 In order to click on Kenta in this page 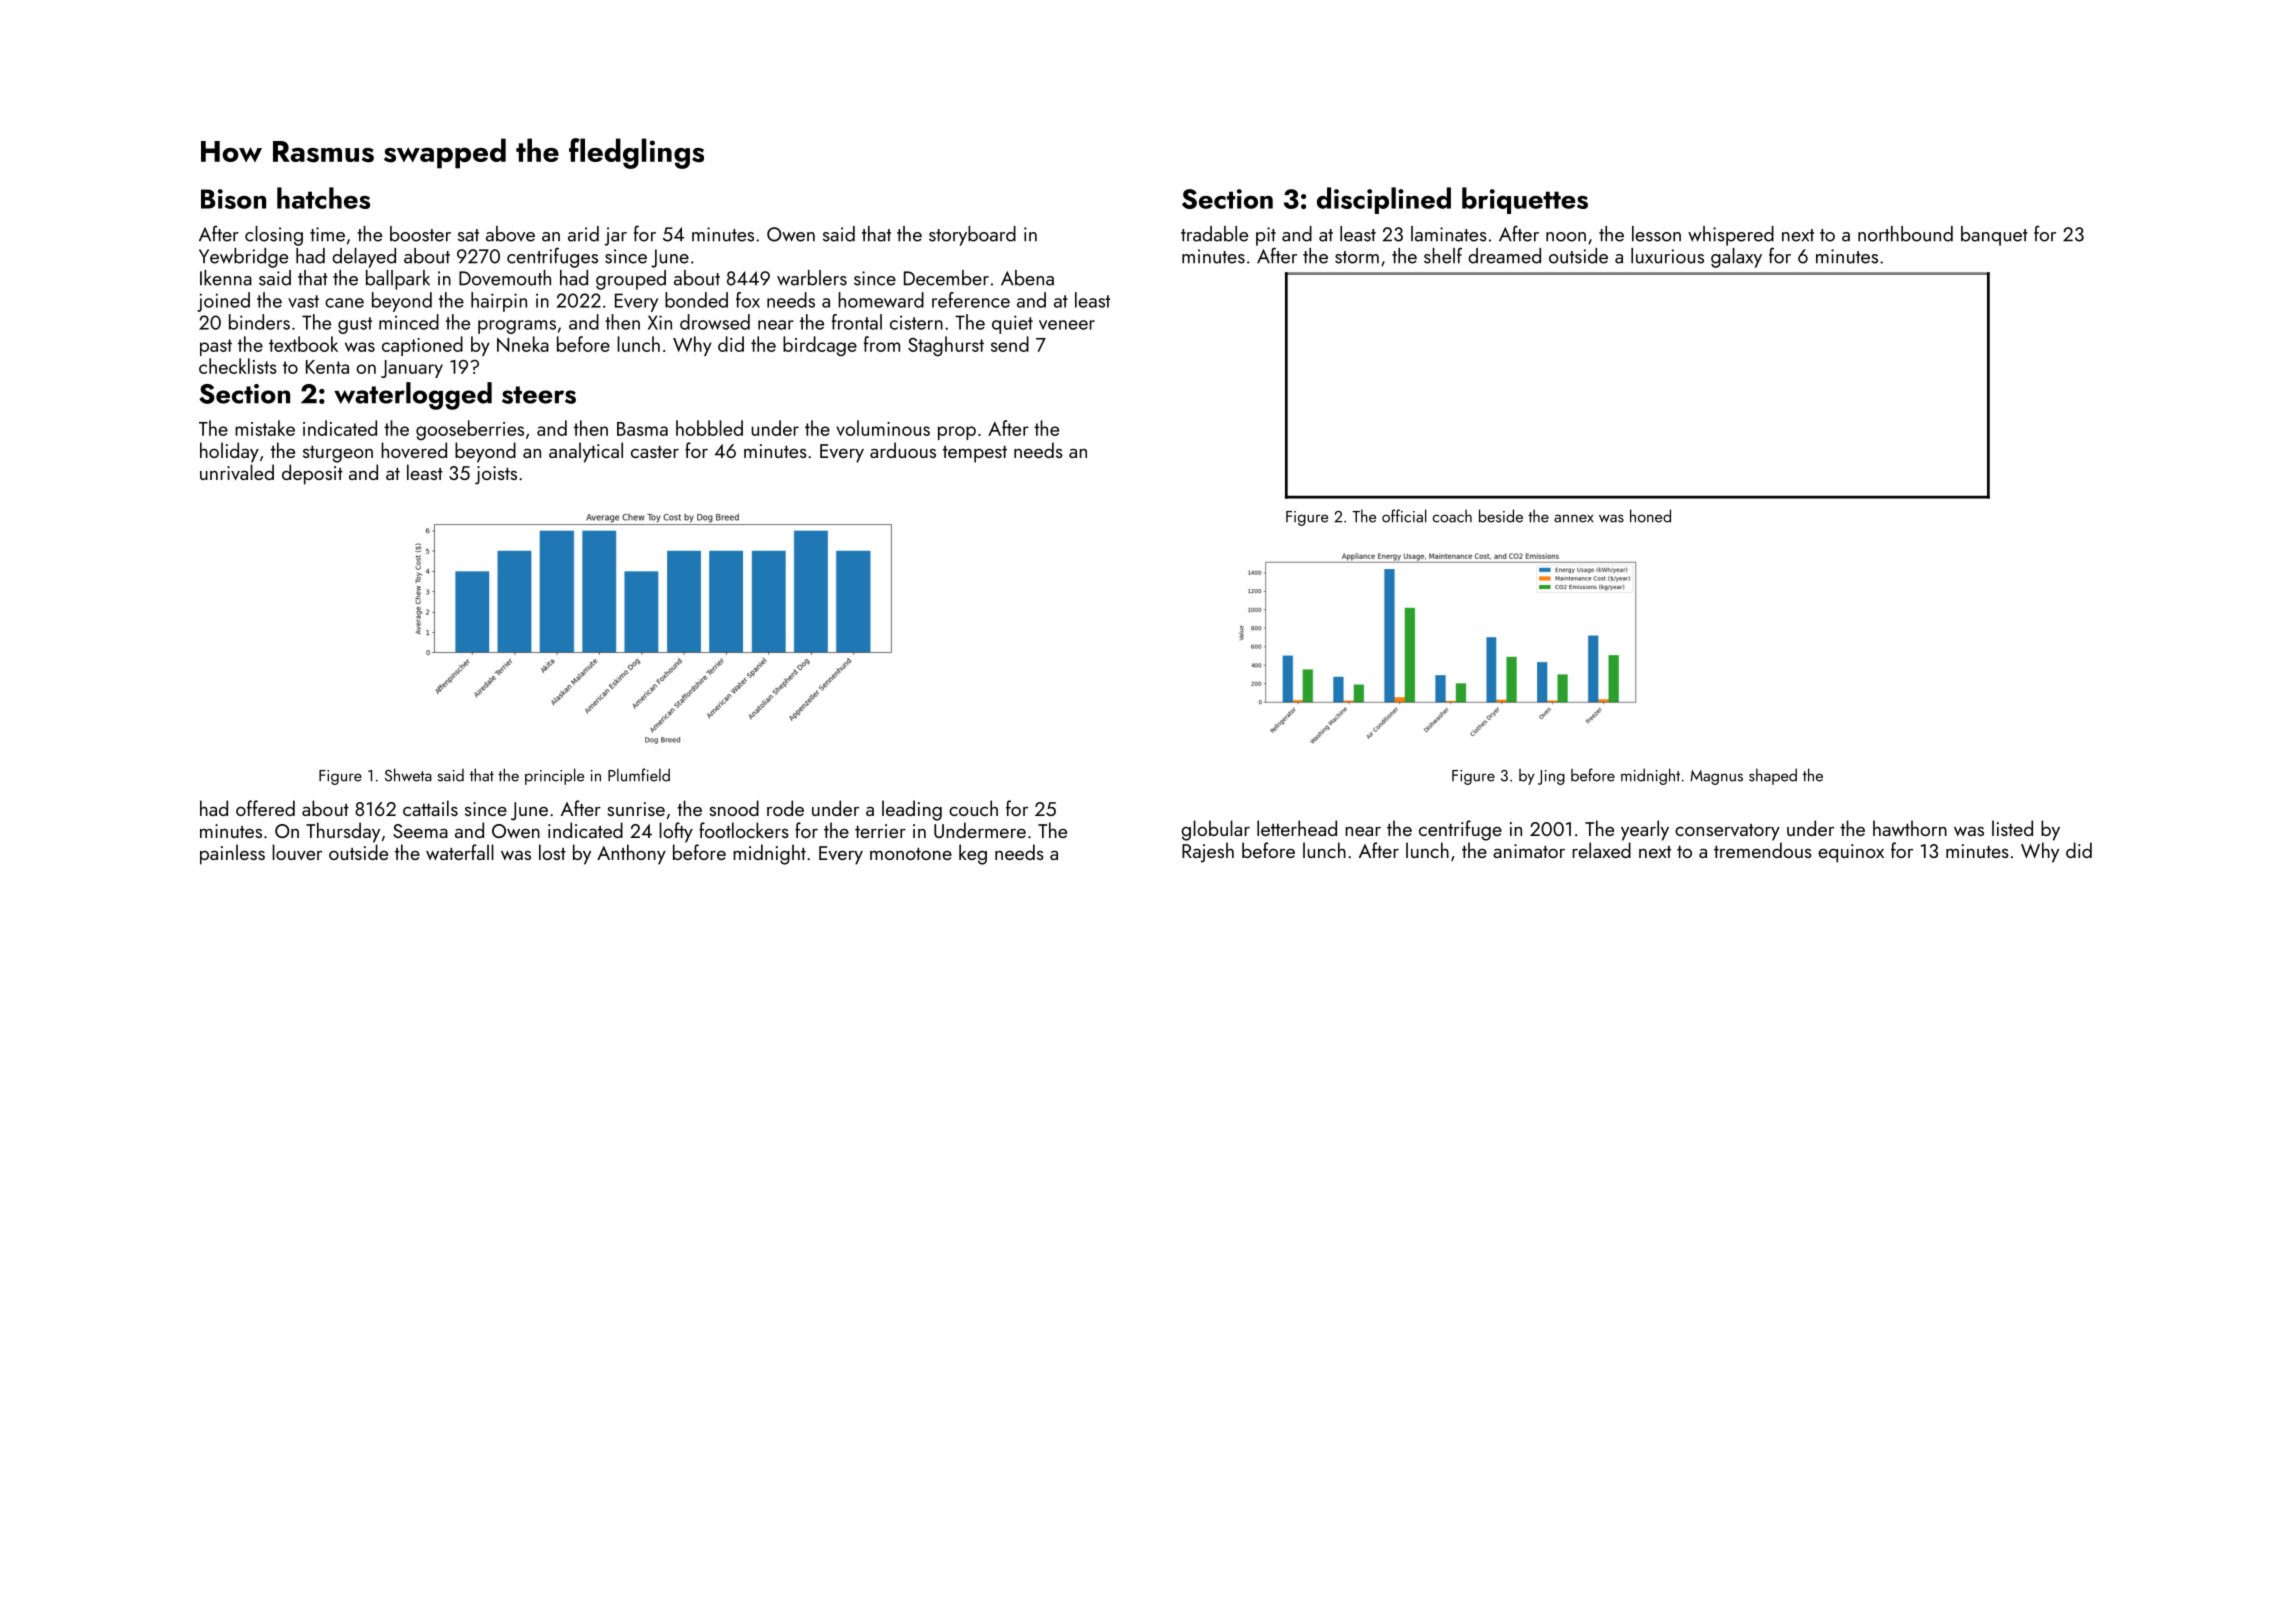, I will do `click(327, 367)`.
